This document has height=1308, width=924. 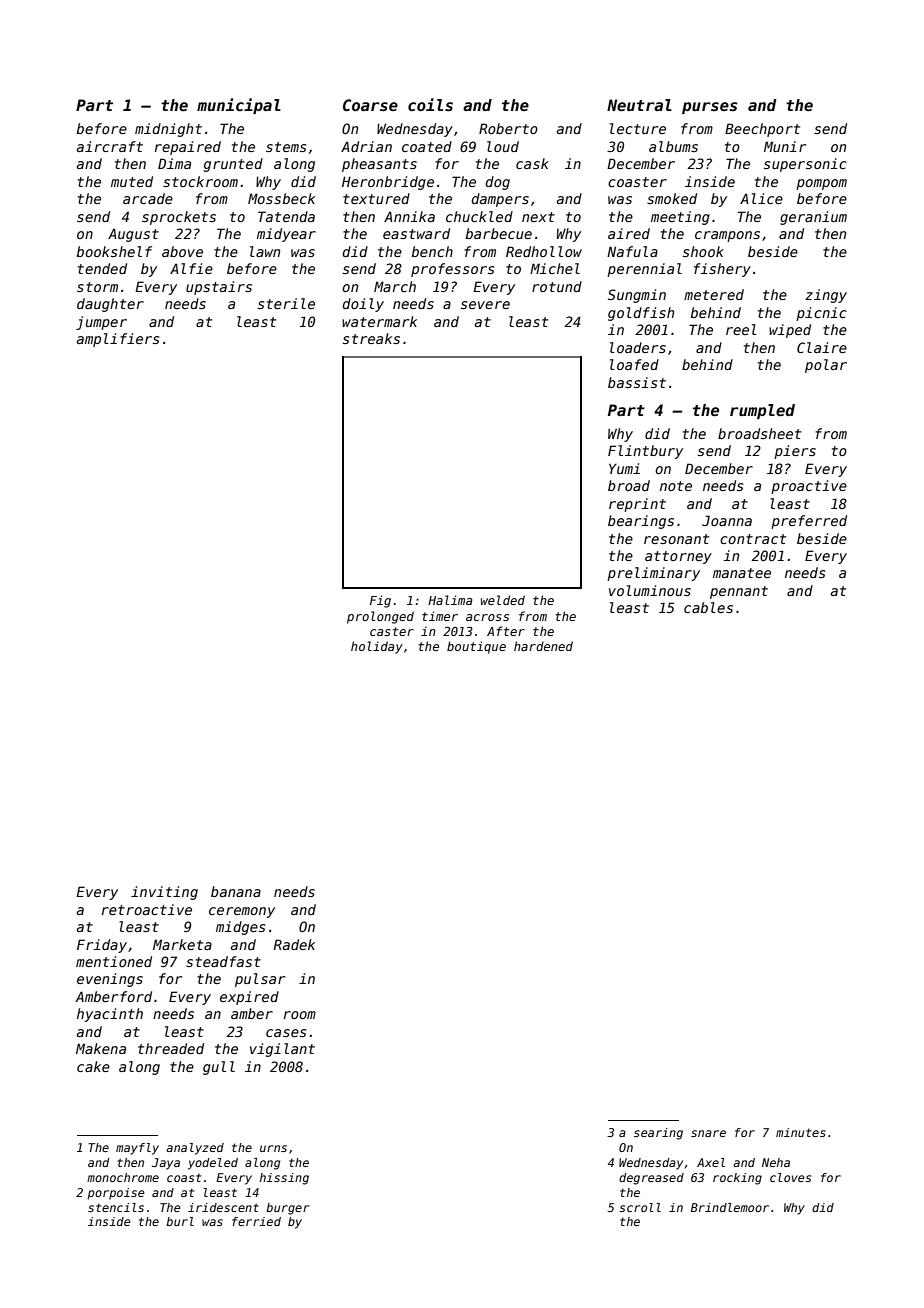 What do you see at coordinates (213, 1164) in the document?
I see `yodeled` at bounding box center [213, 1164].
